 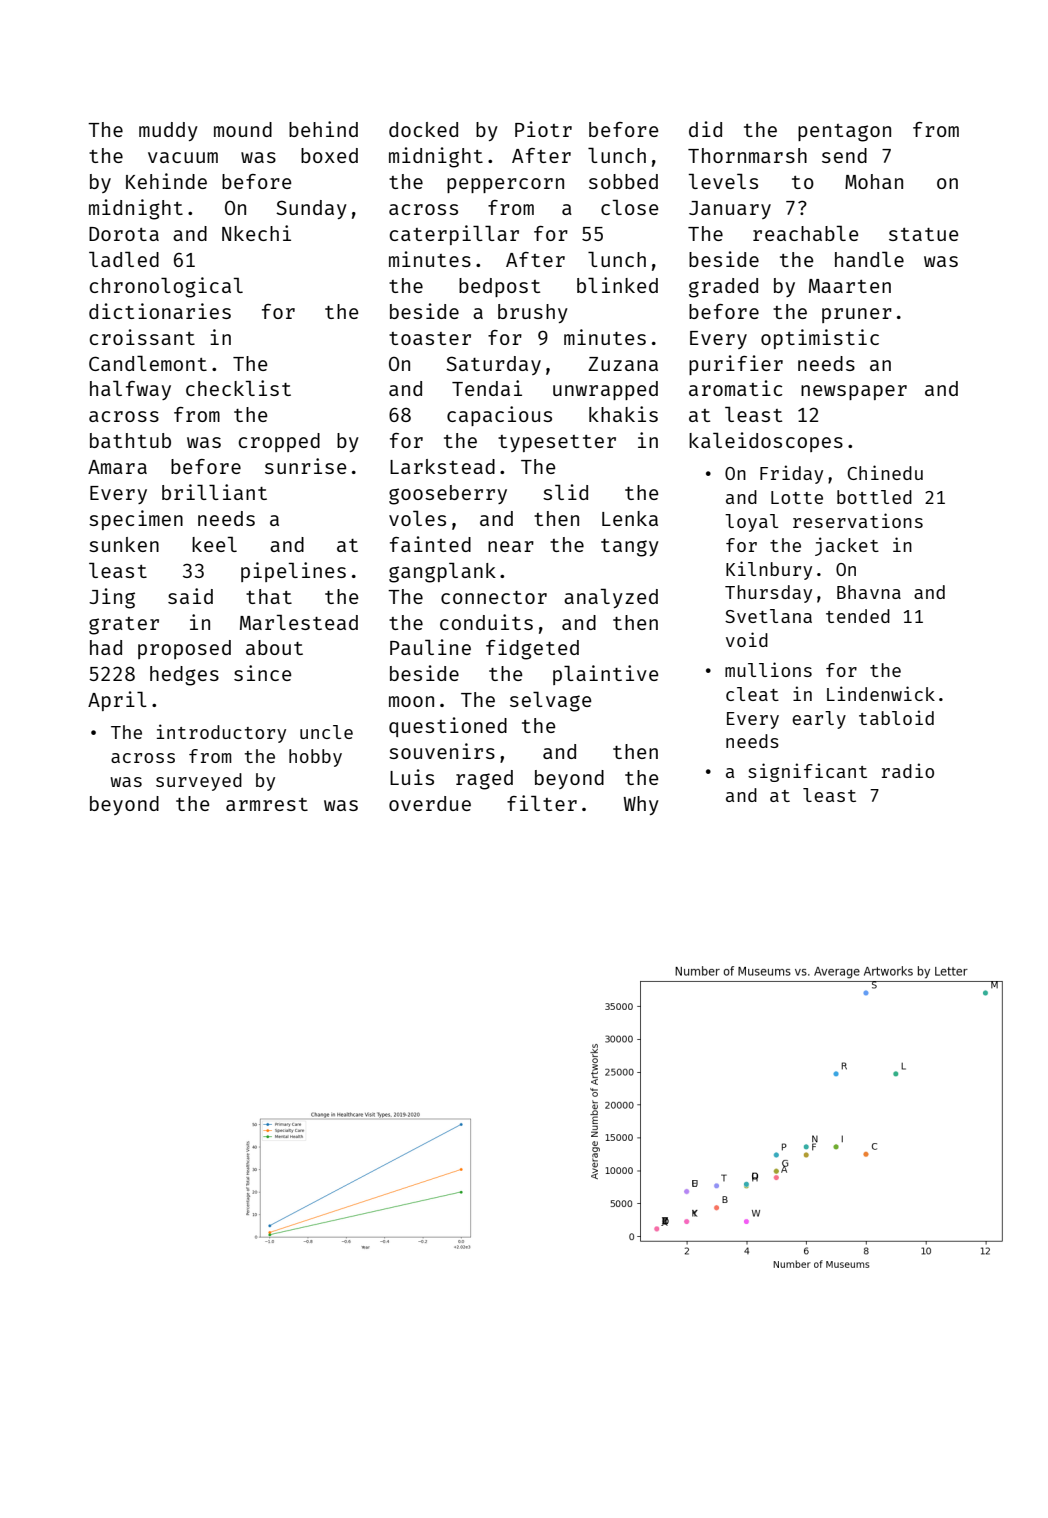 What do you see at coordinates (487, 388) in the screenshot?
I see `Tendai` at bounding box center [487, 388].
